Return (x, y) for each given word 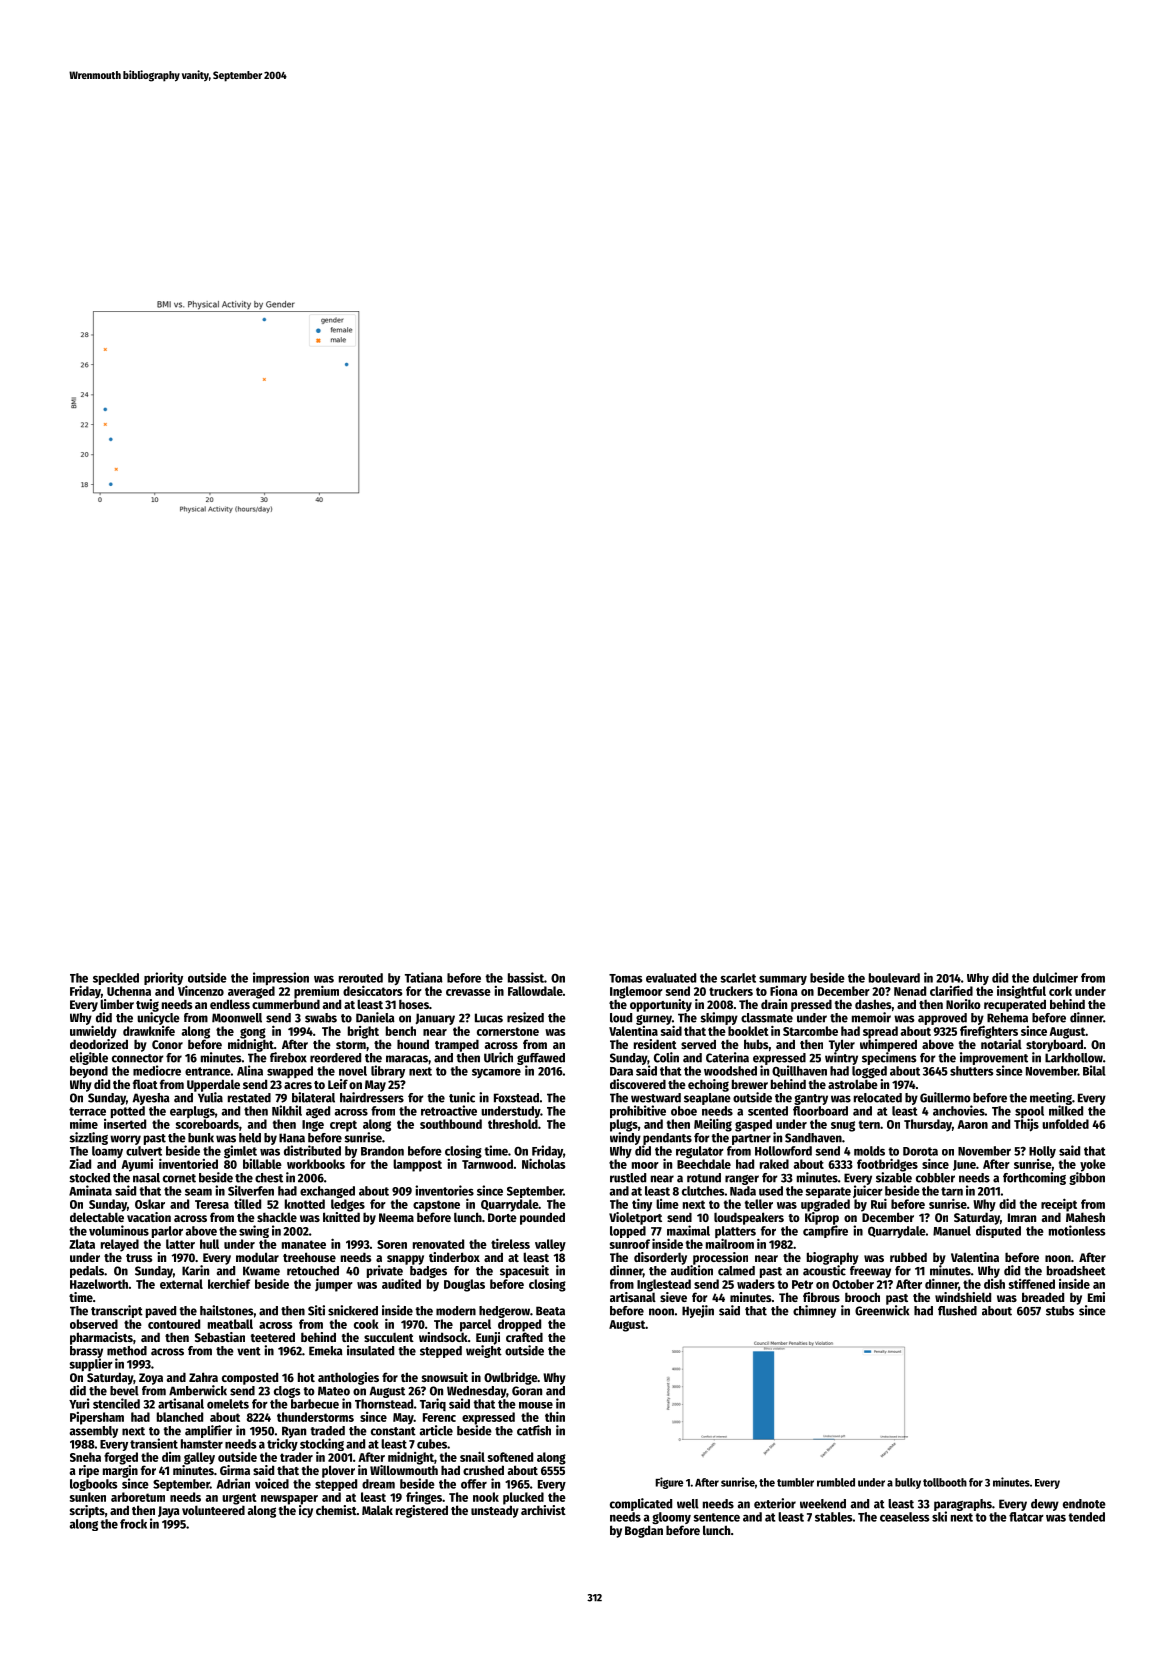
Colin (666, 1057)
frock (133, 1524)
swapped (290, 1072)
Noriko (963, 1004)
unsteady (495, 1511)
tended (1086, 1517)
